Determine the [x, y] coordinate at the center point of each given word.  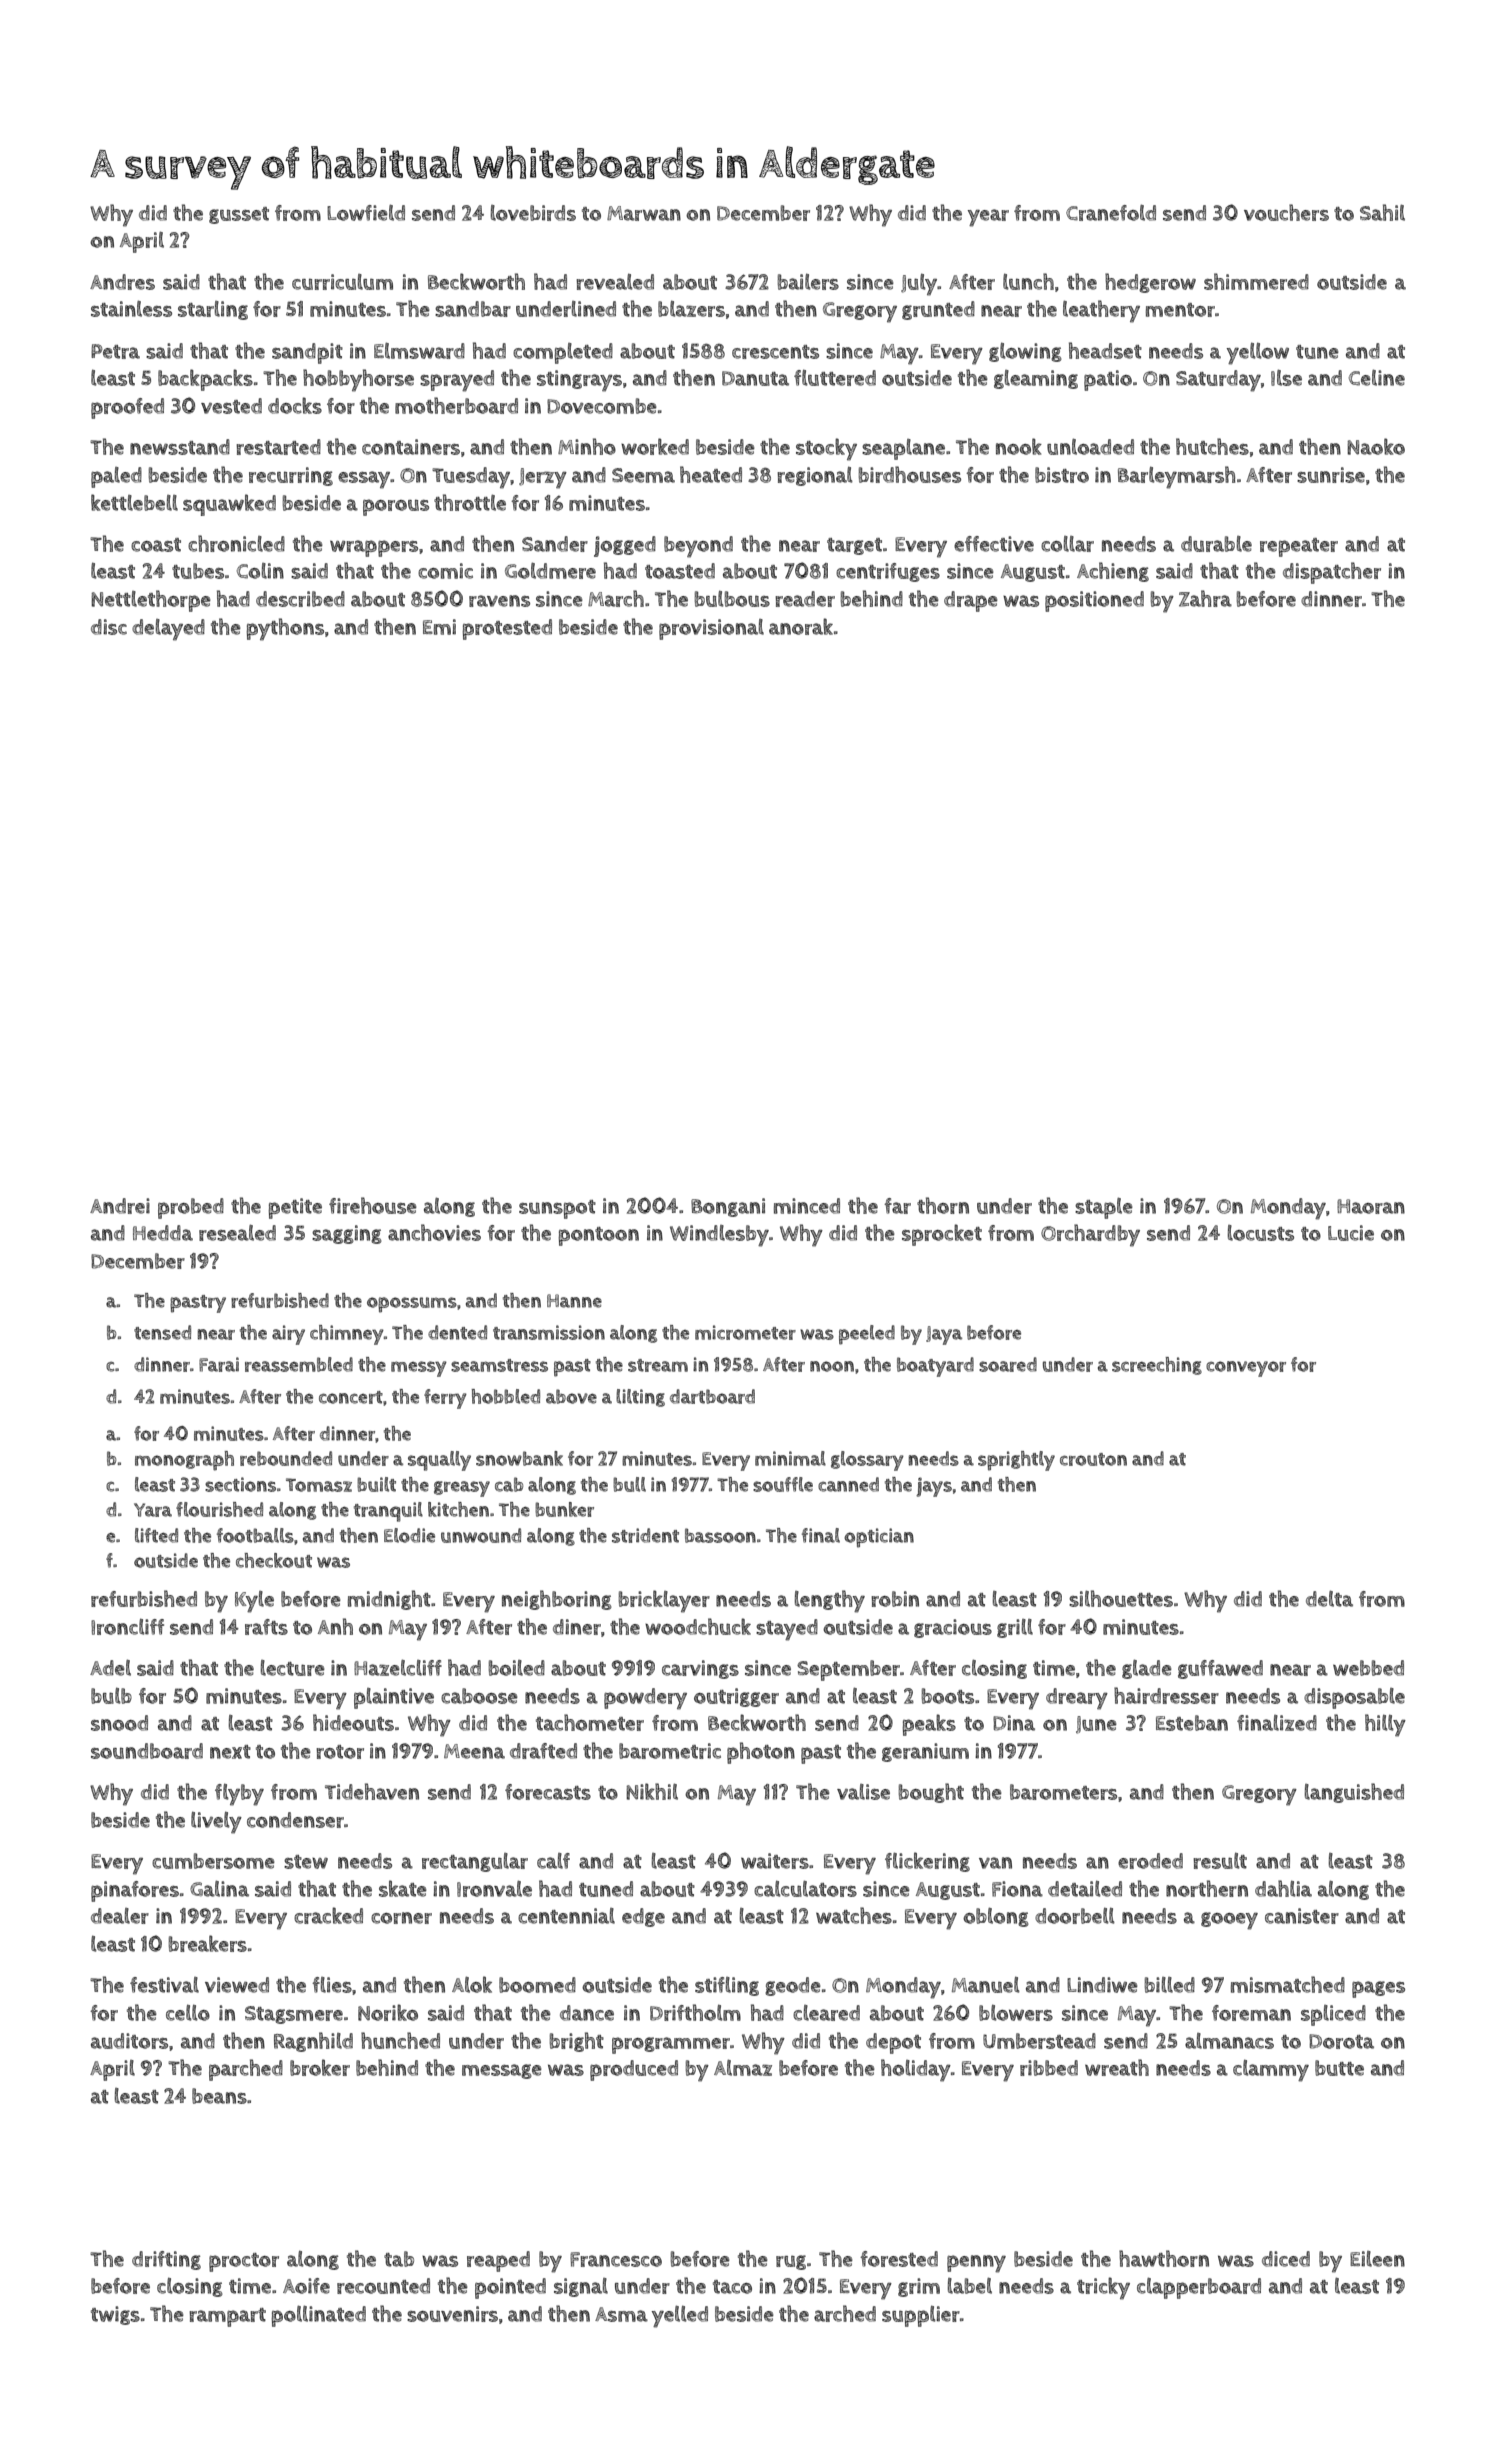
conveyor [1246, 1369]
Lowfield [366, 212]
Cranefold [1111, 212]
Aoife [306, 2286]
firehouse [373, 1205]
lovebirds [533, 213]
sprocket [942, 1235]
